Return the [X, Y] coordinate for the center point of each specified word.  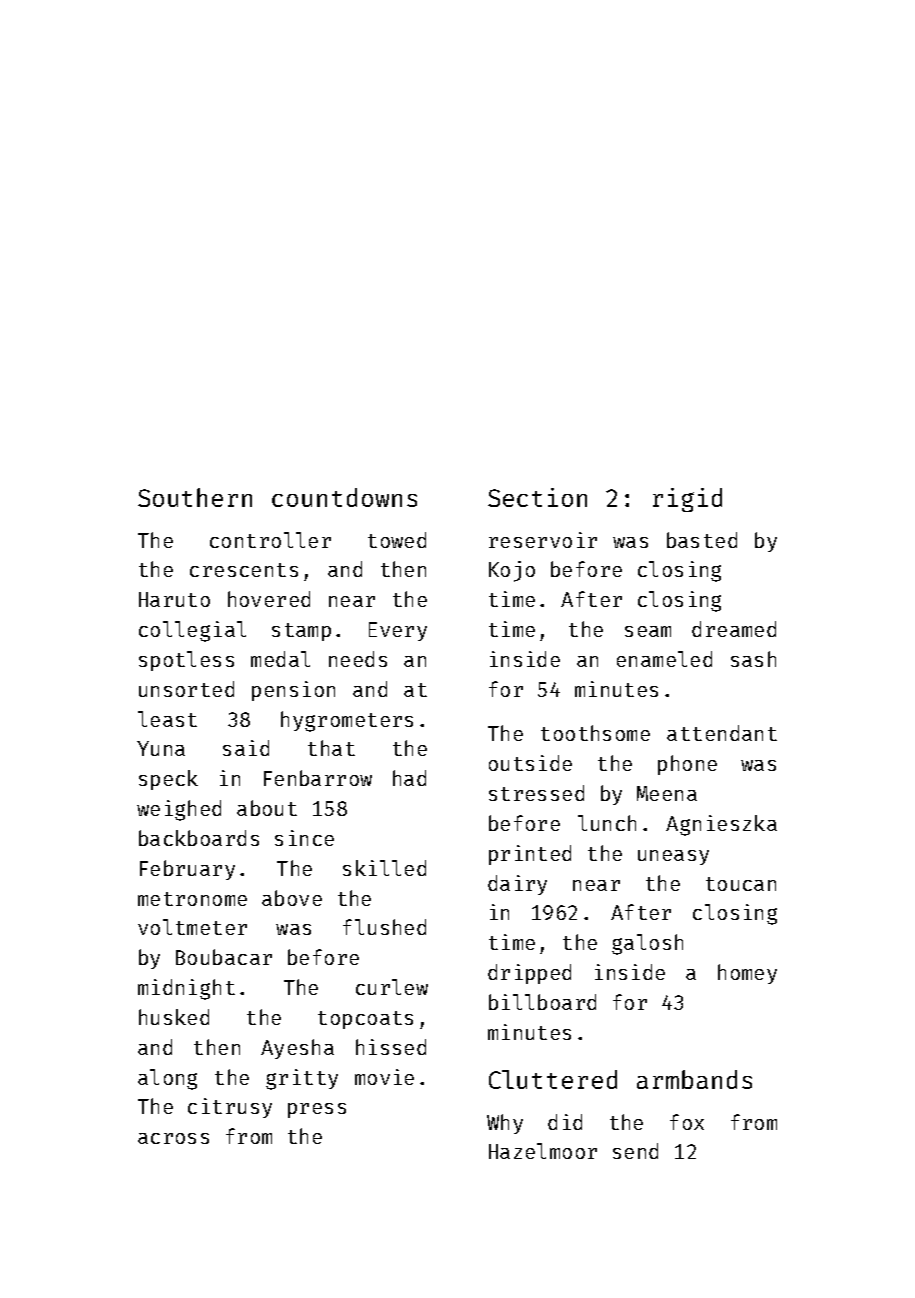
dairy [517, 885]
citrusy [230, 1108]
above [292, 898]
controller [270, 540]
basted [702, 540]
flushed [384, 927]
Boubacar [224, 957]
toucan [741, 884]
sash [753, 659]
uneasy [673, 857]
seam [648, 631]
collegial [192, 631]
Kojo [512, 571]
